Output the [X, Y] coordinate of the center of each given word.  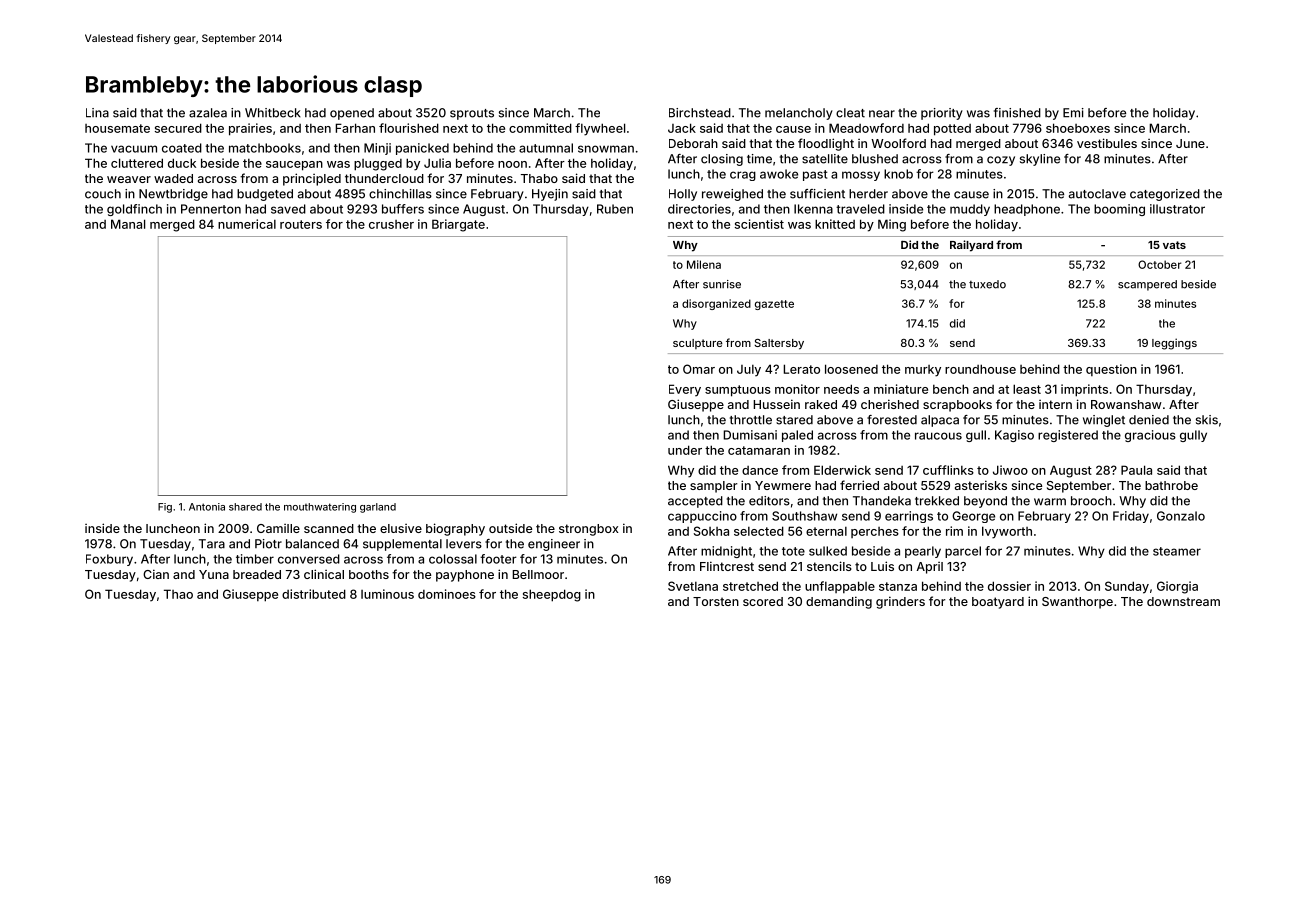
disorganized [716, 304]
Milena [704, 264]
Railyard [971, 246]
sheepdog [552, 595]
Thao [178, 594]
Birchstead [700, 113]
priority [942, 114]
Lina [97, 113]
